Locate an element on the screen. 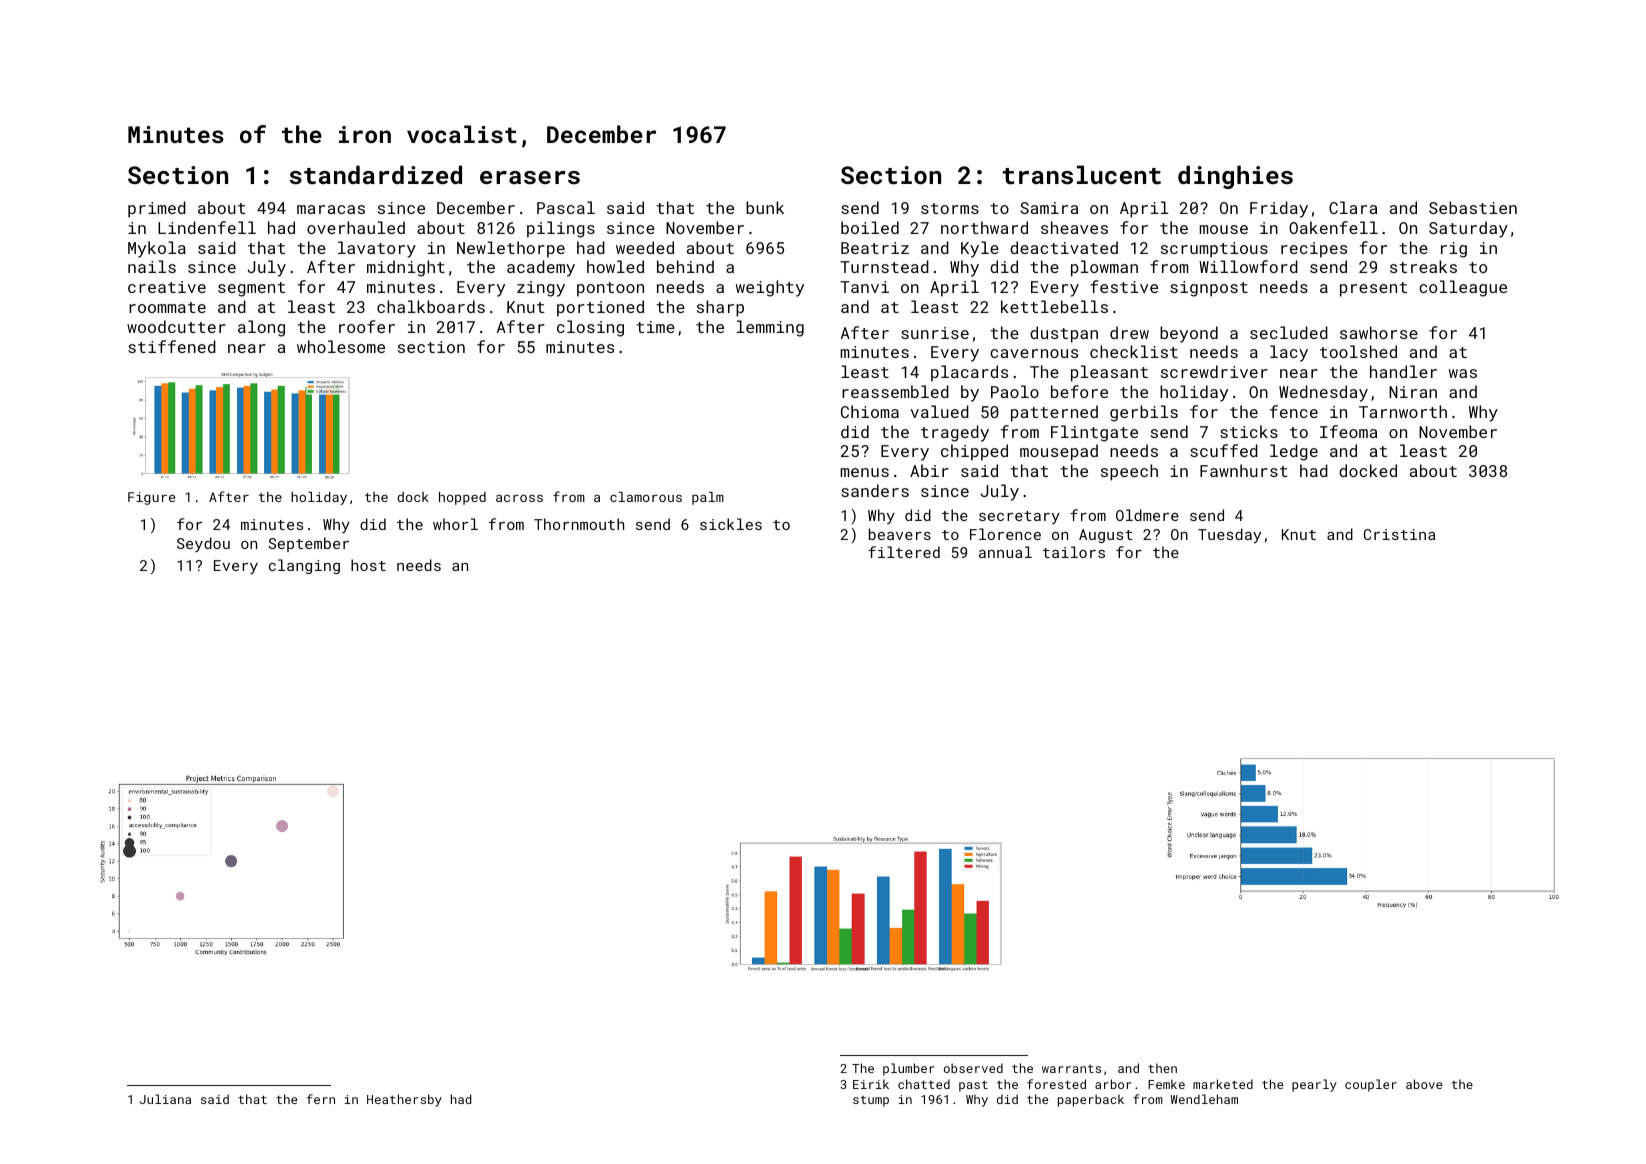 The height and width of the screenshot is (1164, 1646). dinghies is located at coordinates (1235, 177).
